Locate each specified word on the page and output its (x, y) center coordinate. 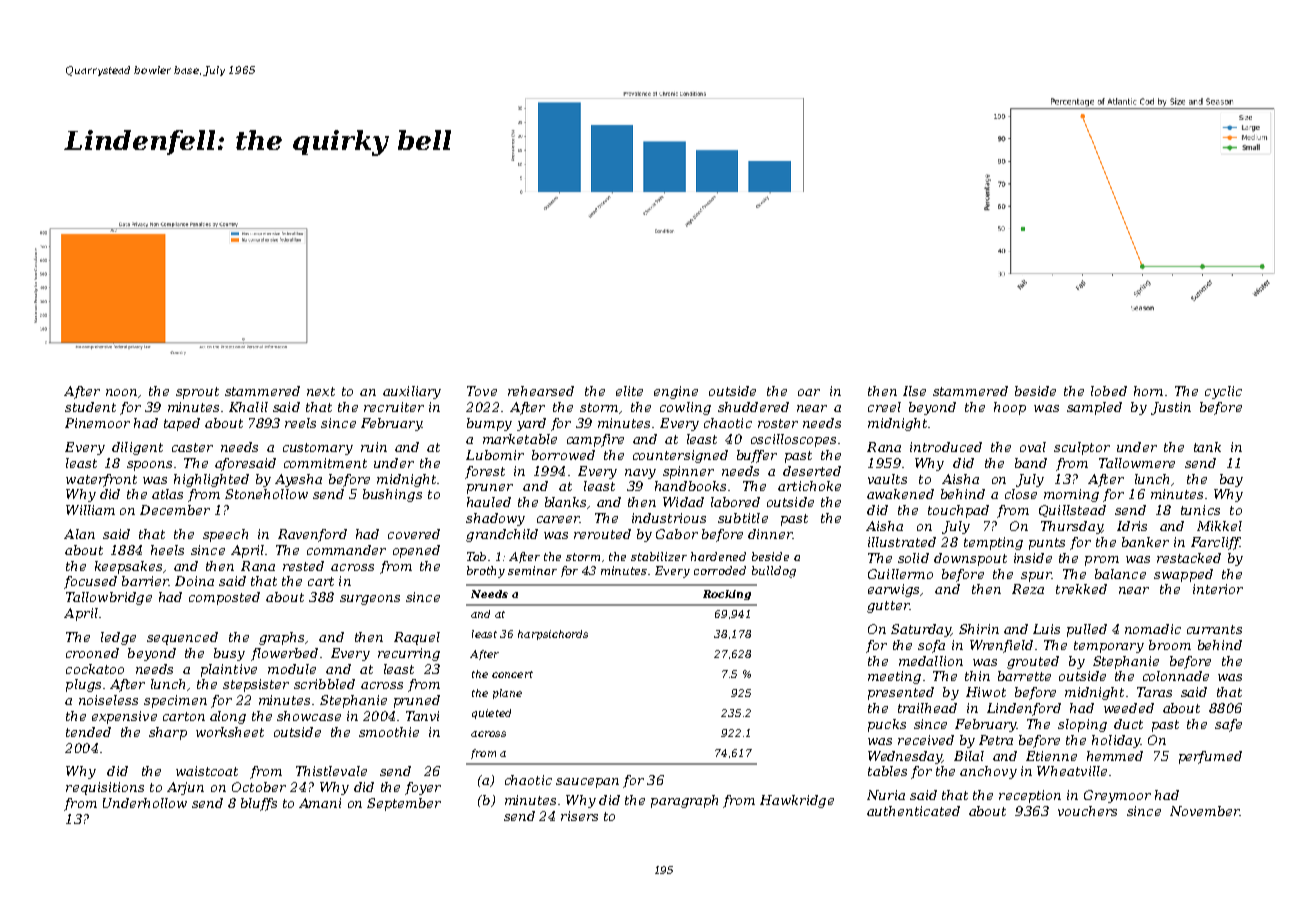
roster (778, 423)
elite (629, 391)
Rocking (727, 595)
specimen (175, 701)
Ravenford (312, 535)
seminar (532, 570)
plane (507, 694)
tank (1207, 447)
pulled (1087, 630)
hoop (1010, 408)
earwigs (893, 590)
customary (318, 449)
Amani (320, 803)
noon (121, 392)
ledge (118, 638)
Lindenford (1024, 709)
